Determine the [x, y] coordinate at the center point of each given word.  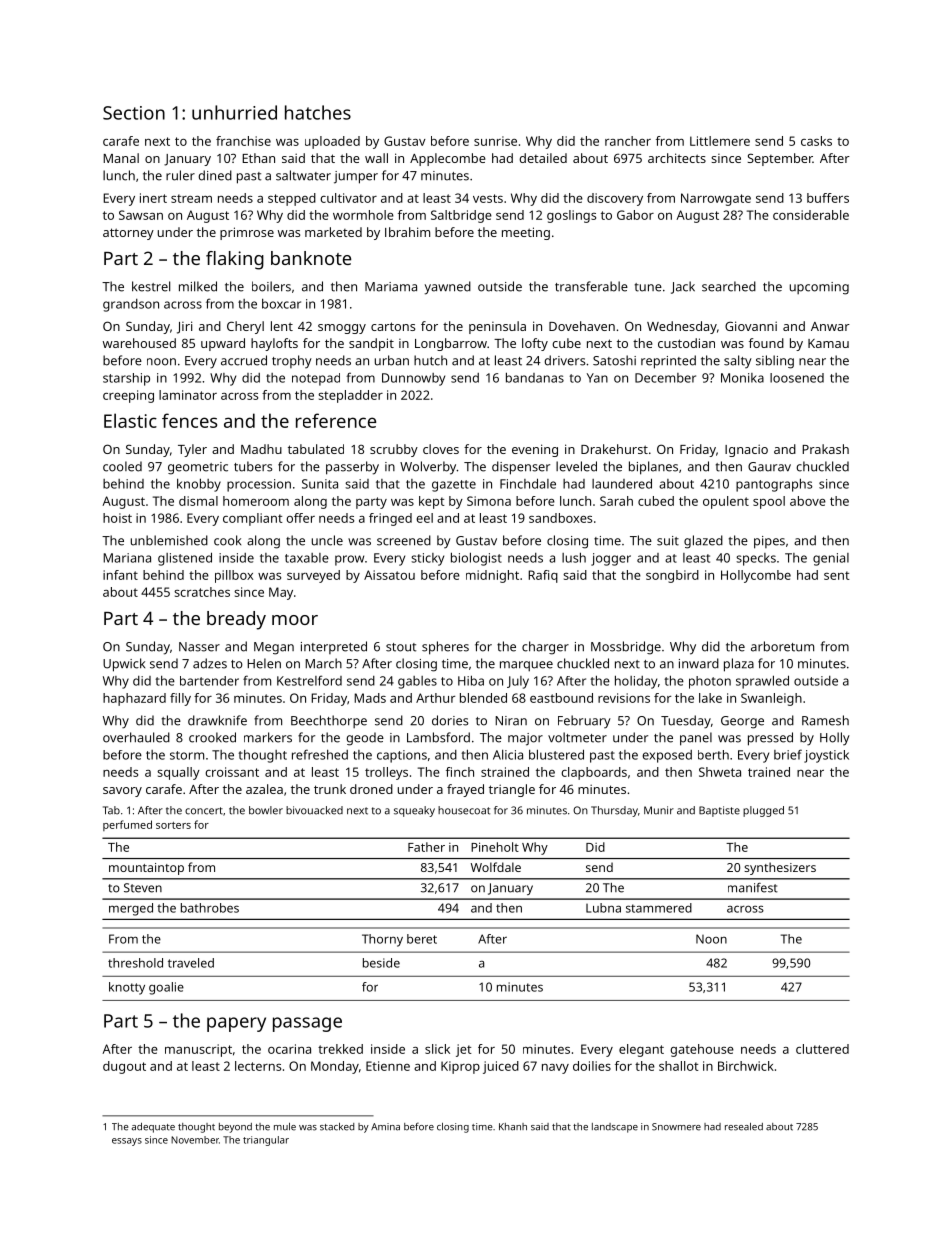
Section [134, 113]
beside [381, 963]
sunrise [495, 141]
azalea [264, 789]
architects [677, 158]
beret [422, 939]
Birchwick [746, 1066]
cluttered [822, 1049]
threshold [135, 963]
